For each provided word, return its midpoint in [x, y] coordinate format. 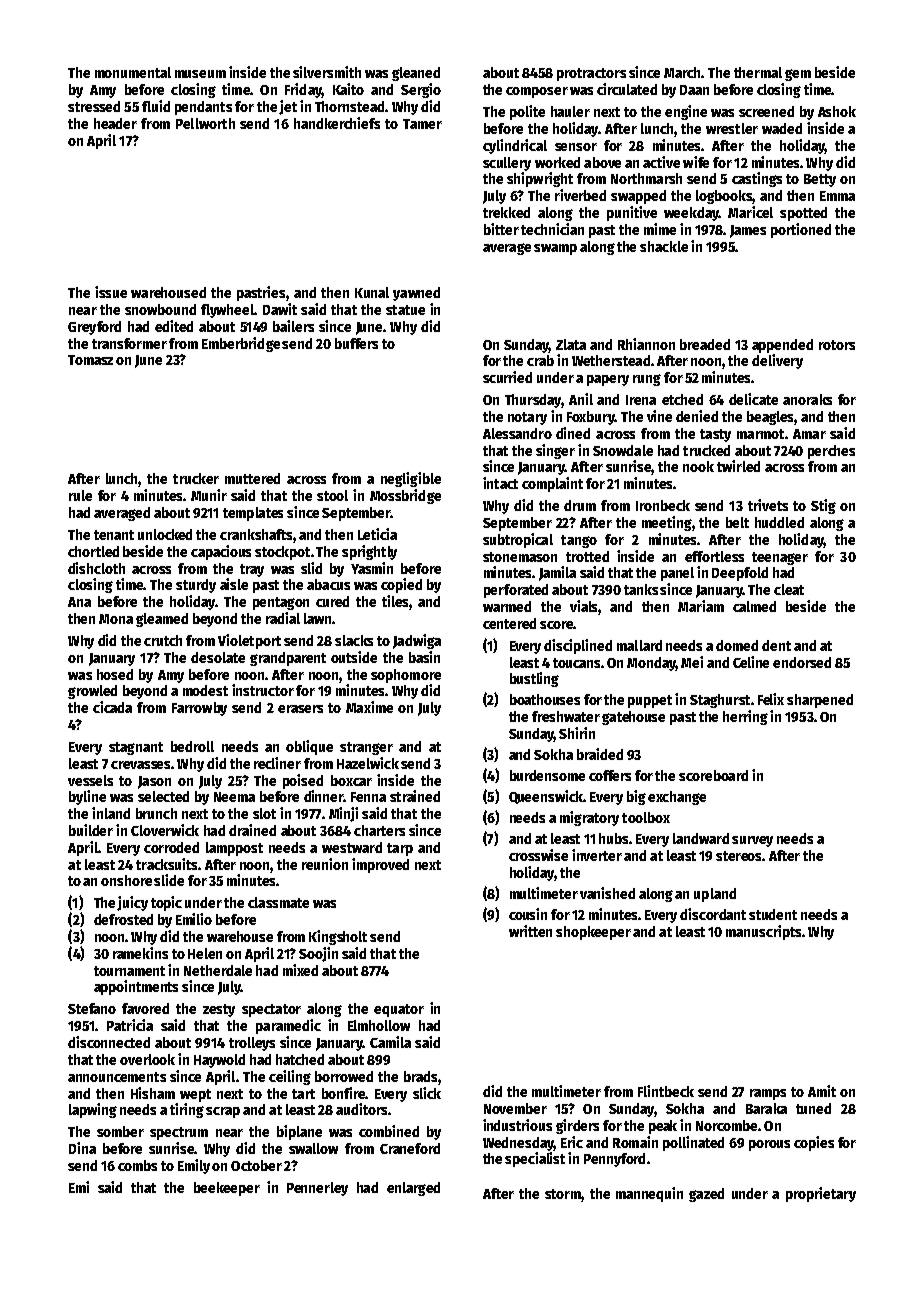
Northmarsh [646, 178]
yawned [416, 294]
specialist [535, 1159]
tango [579, 541]
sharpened [820, 701]
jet [288, 107]
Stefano [92, 1008]
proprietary [821, 1194]
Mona [116, 619]
